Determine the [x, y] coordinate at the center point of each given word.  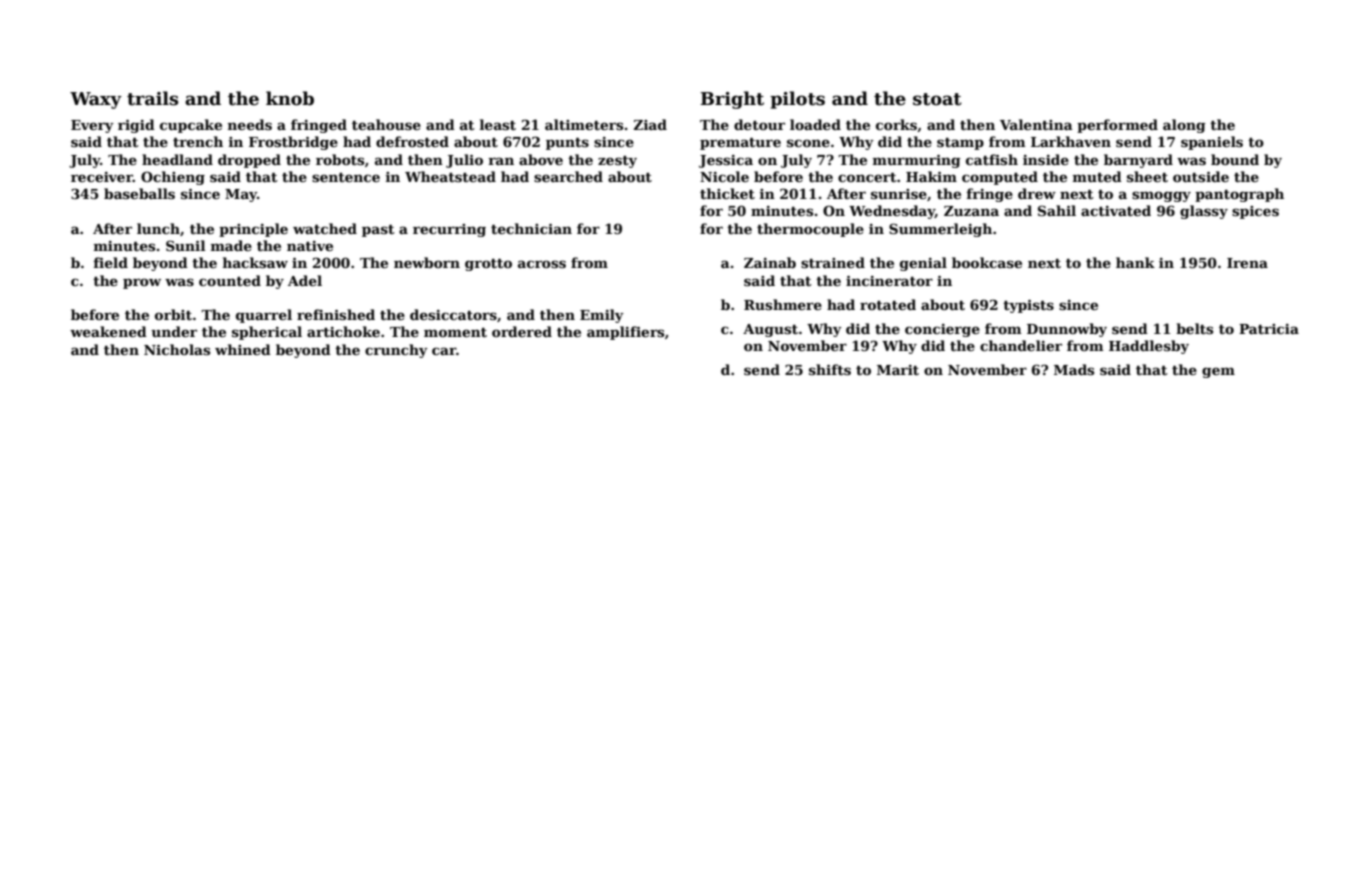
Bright [732, 100]
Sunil [186, 245]
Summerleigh [940, 230]
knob [290, 98]
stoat [937, 99]
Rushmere [783, 304]
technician [531, 228]
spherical [267, 333]
